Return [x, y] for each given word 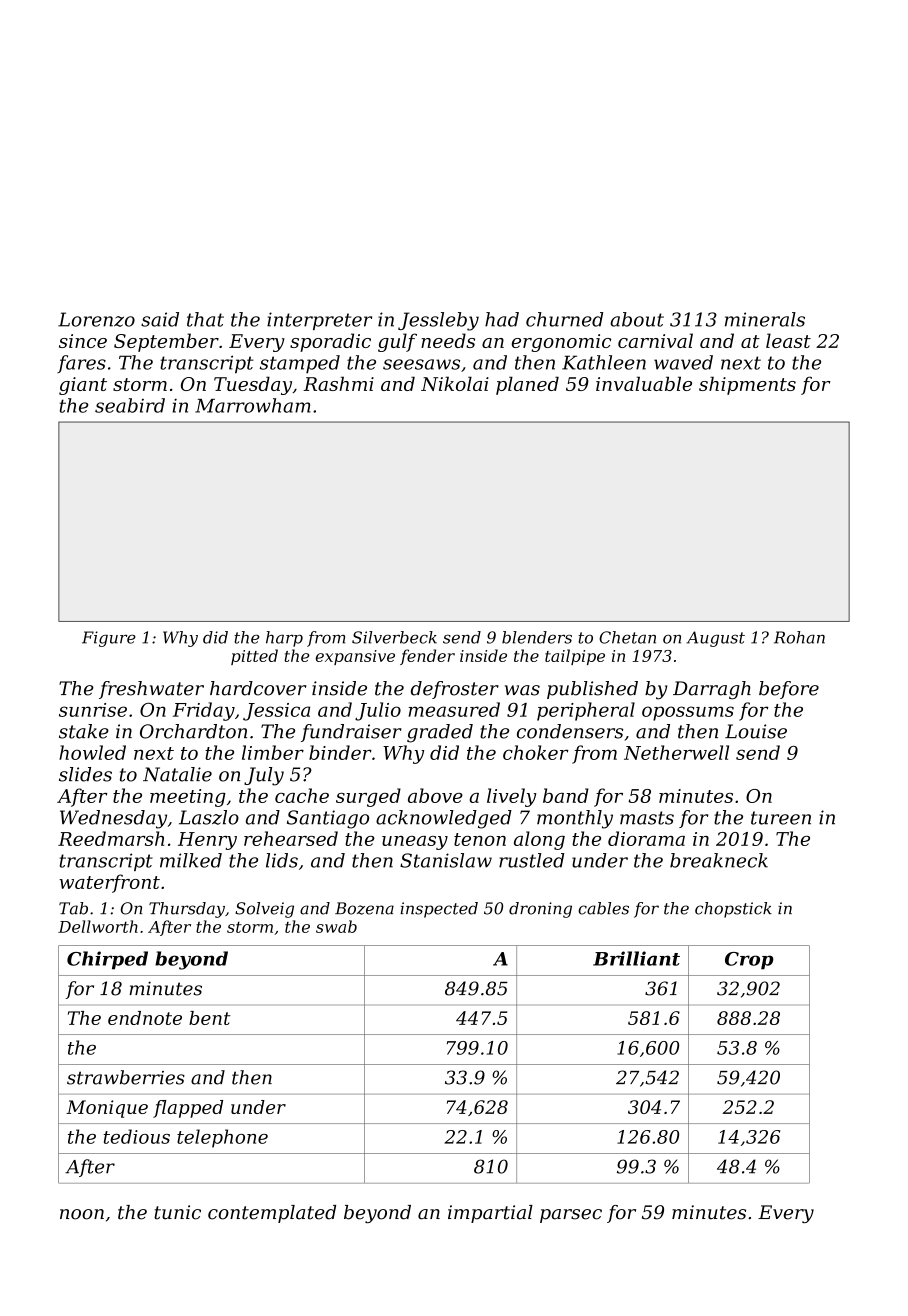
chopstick [733, 910]
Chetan [627, 637]
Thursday [187, 910]
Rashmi [338, 383]
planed [527, 385]
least [788, 340]
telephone [222, 1138]
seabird [130, 405]
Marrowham [253, 405]
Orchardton [193, 731]
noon [82, 1214]
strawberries [126, 1077]
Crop [749, 961]
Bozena [364, 908]
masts [647, 818]
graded [440, 733]
